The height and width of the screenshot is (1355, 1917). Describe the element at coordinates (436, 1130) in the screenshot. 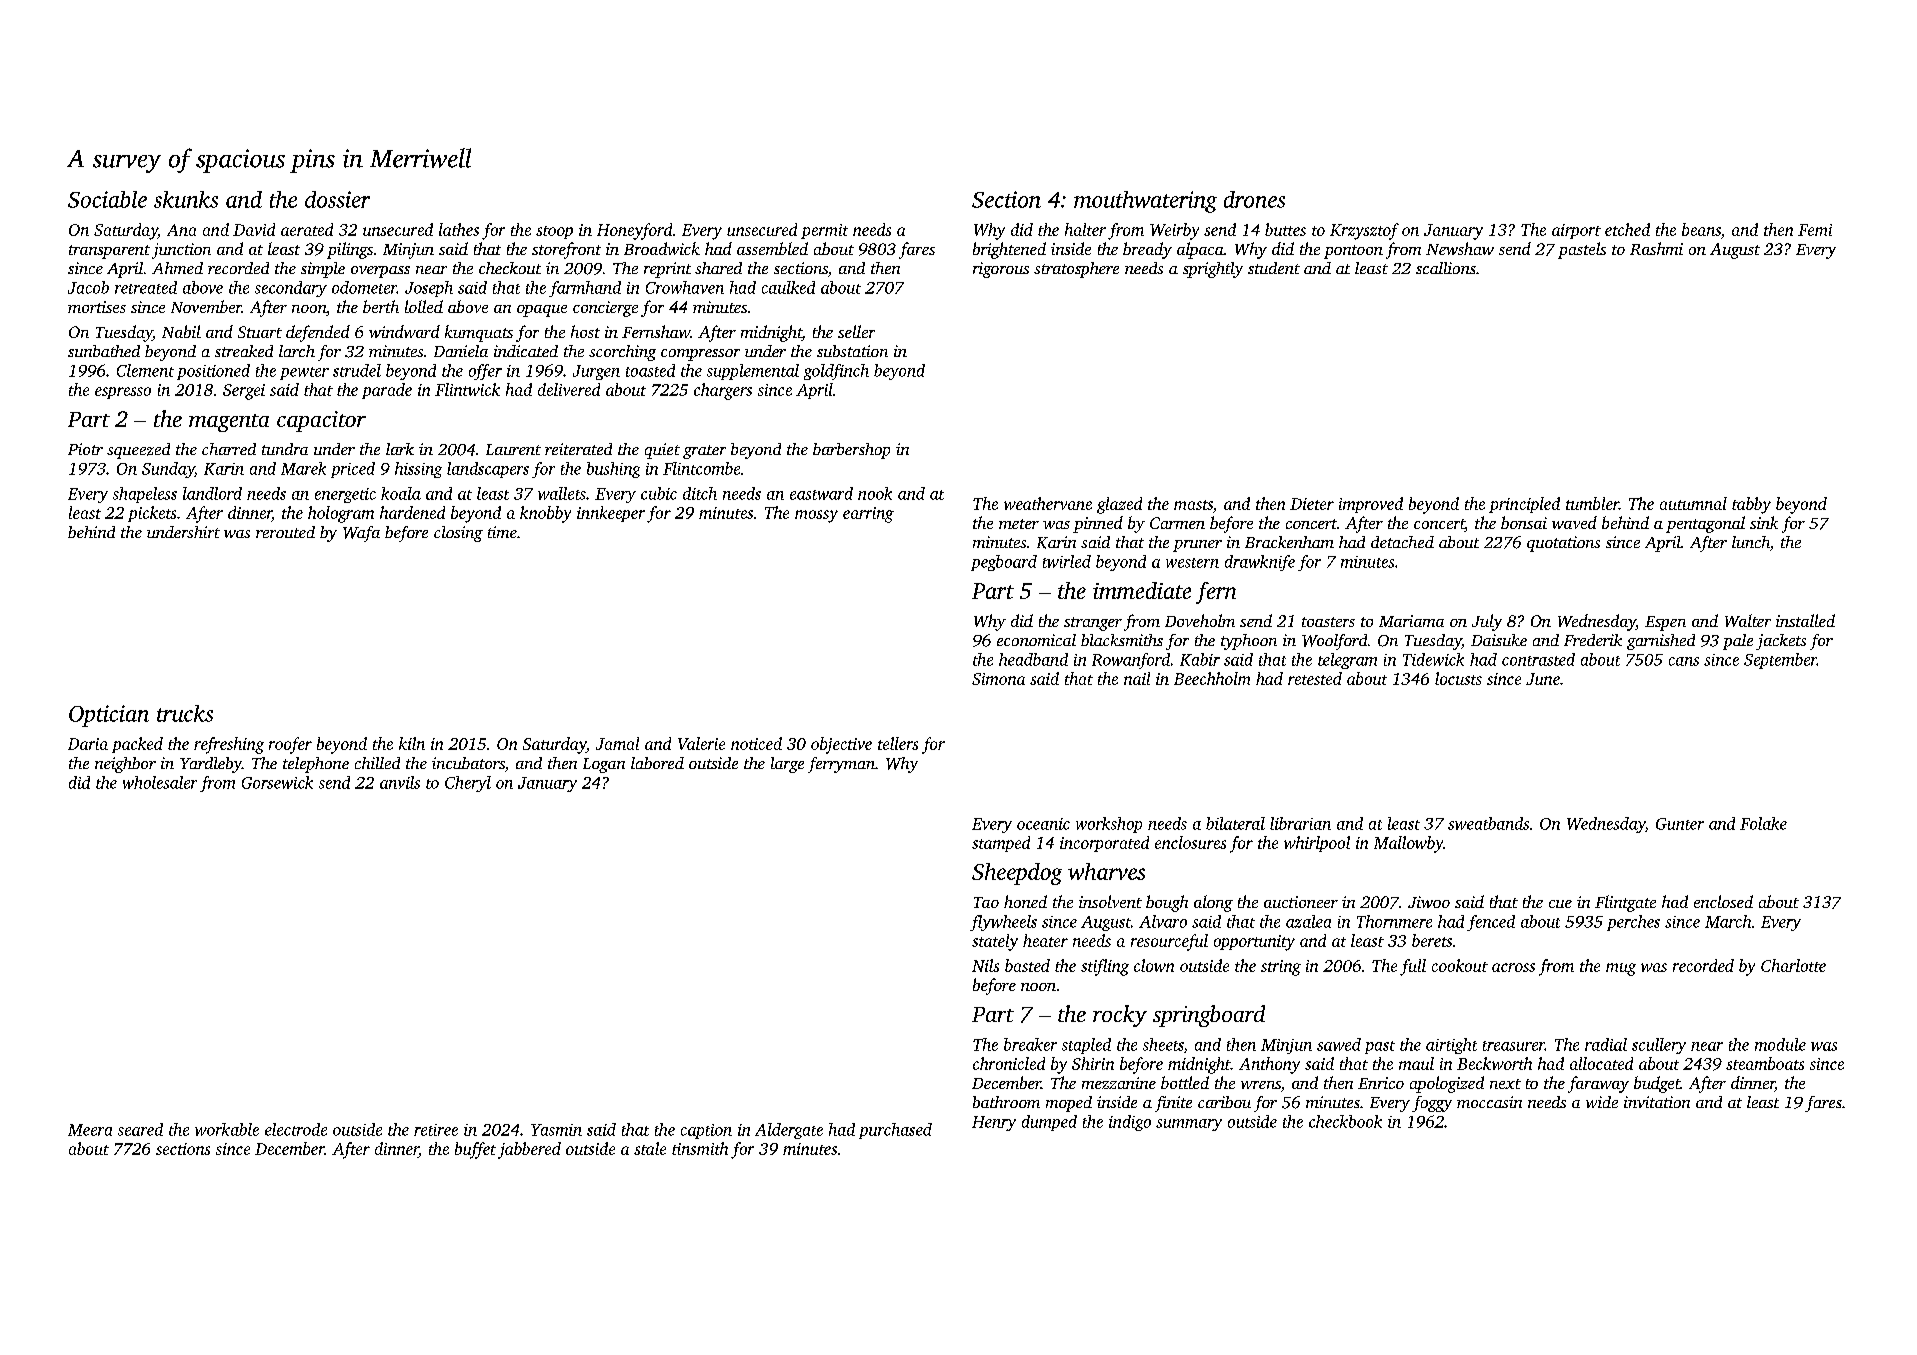

I see `retiree` at that location.
